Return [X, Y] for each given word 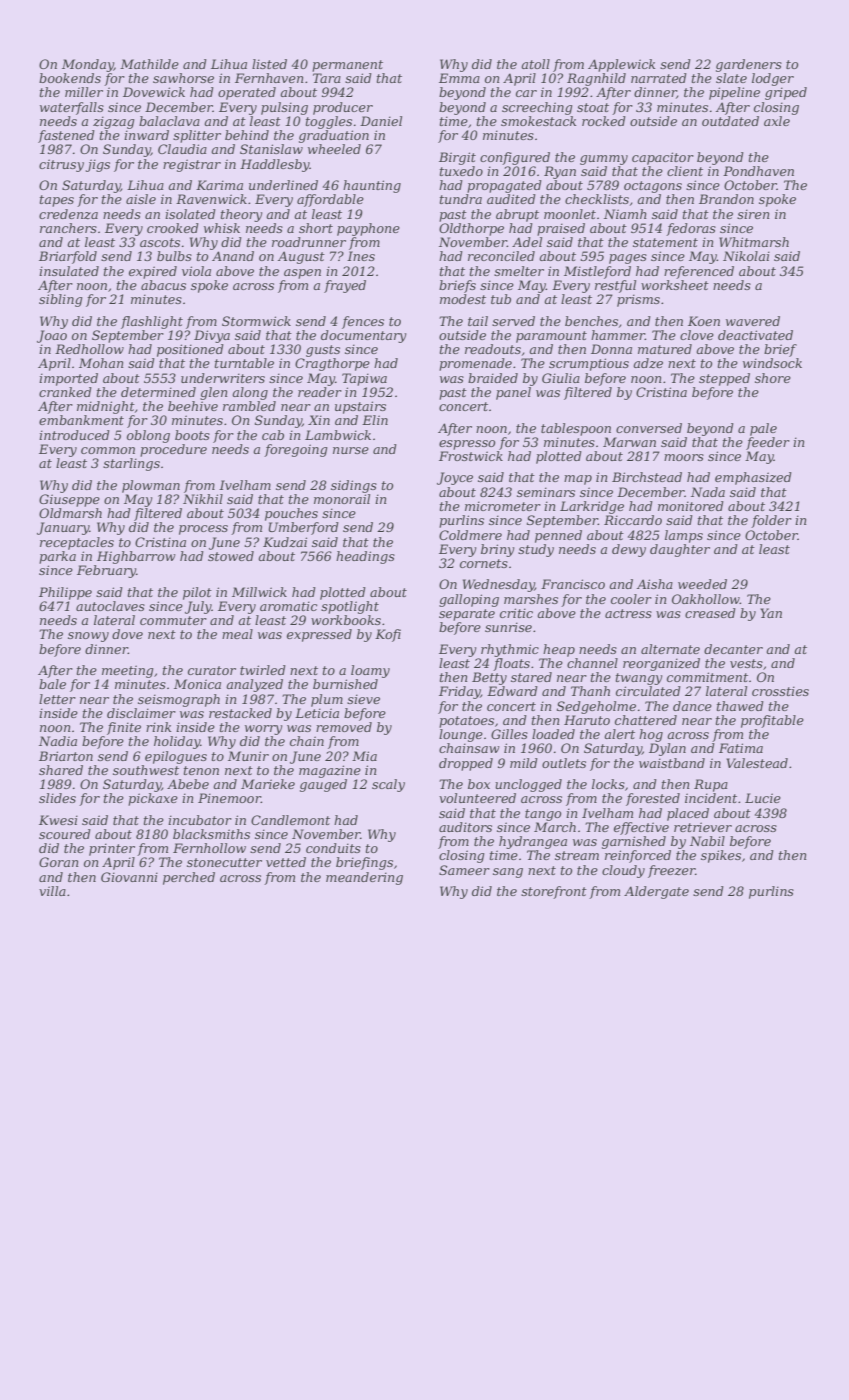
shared [61, 770]
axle [777, 121]
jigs [98, 165]
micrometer [503, 506]
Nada [708, 492]
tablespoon [576, 429]
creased [710, 613]
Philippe [65, 593]
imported [68, 379]
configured [515, 158]
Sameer [464, 870]
